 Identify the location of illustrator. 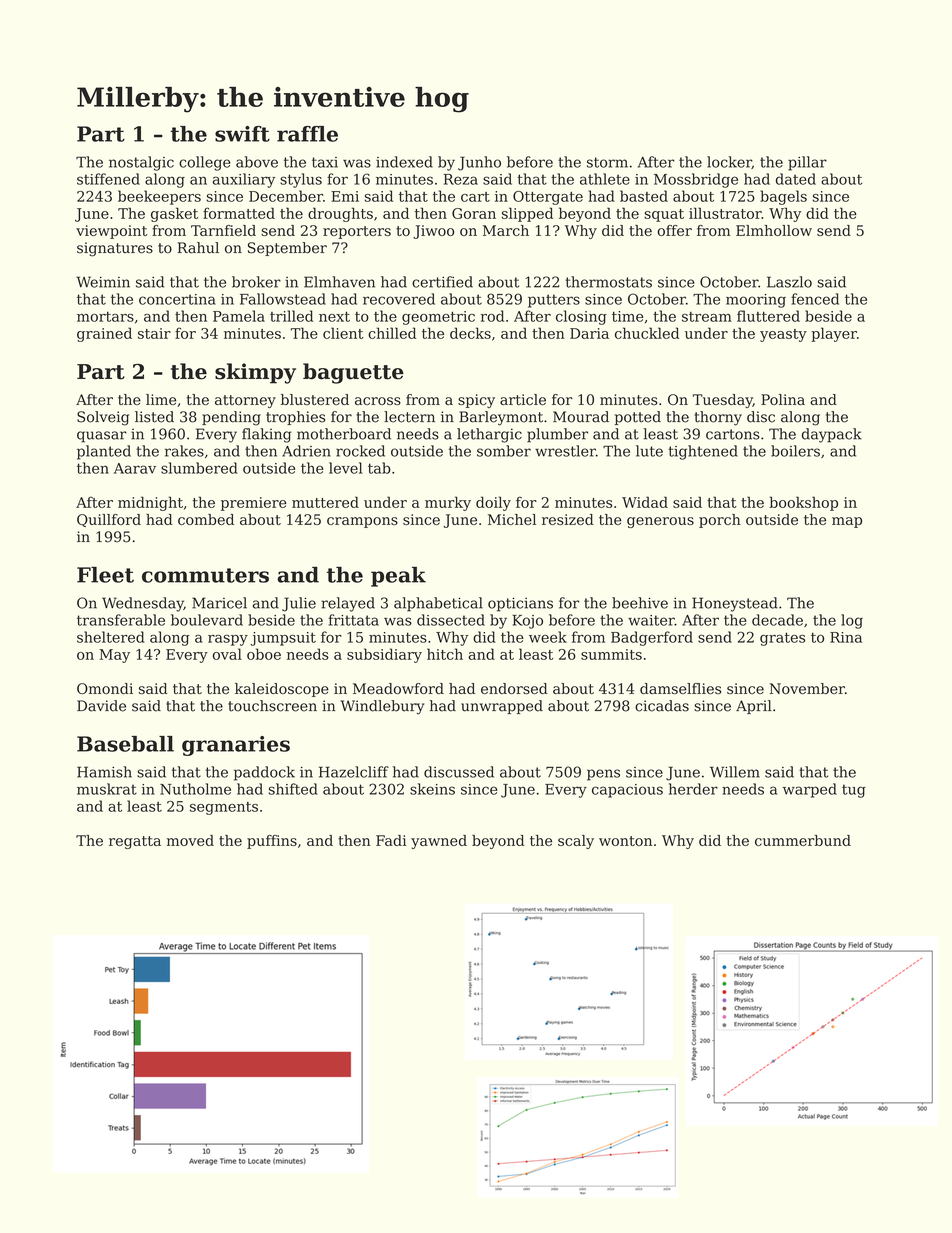
(725, 213).
